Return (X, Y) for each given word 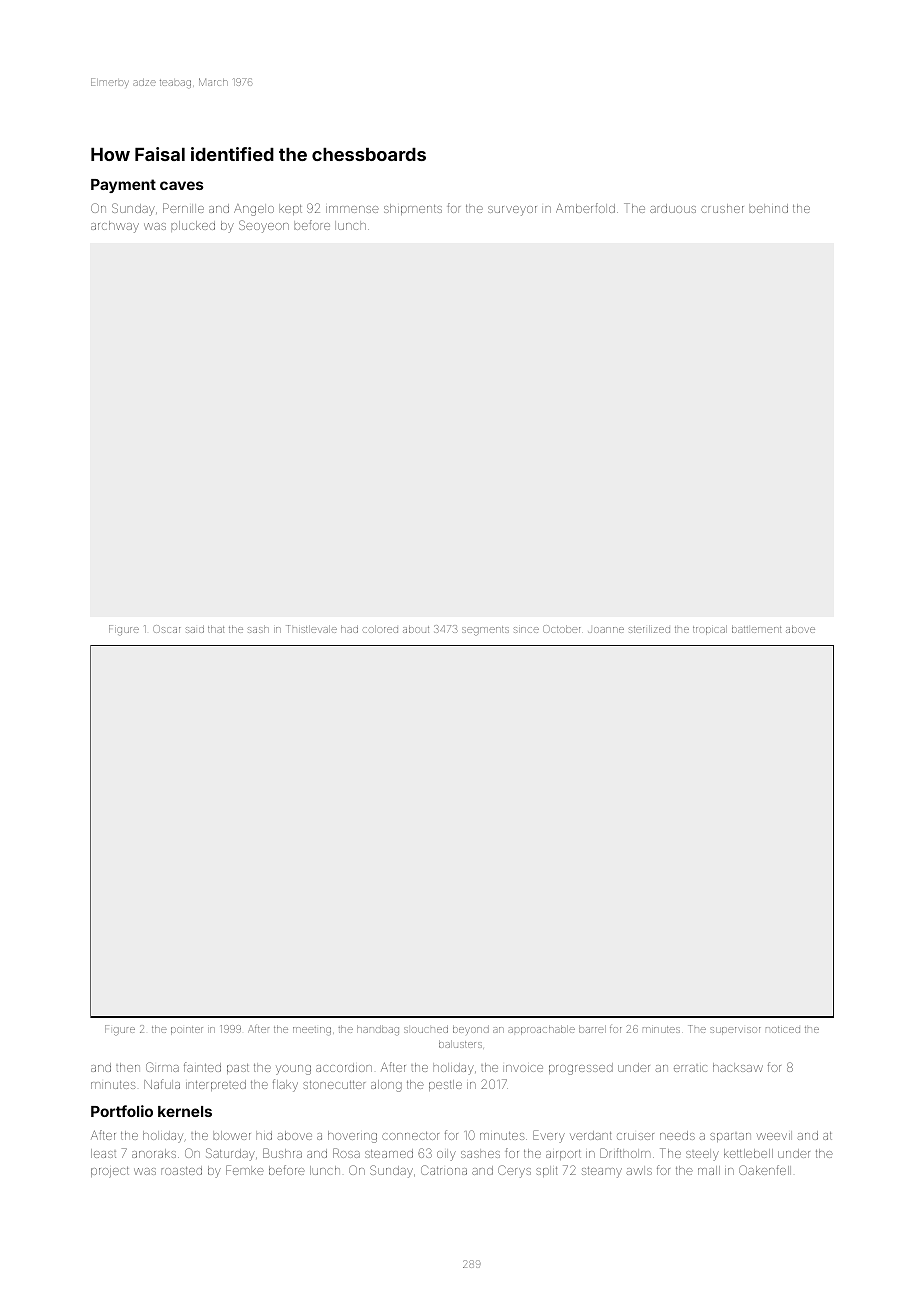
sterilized (649, 629)
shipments (413, 209)
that (216, 629)
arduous (673, 208)
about (416, 629)
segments (485, 631)
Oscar (166, 629)
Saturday (230, 1154)
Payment (123, 186)
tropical (710, 630)
